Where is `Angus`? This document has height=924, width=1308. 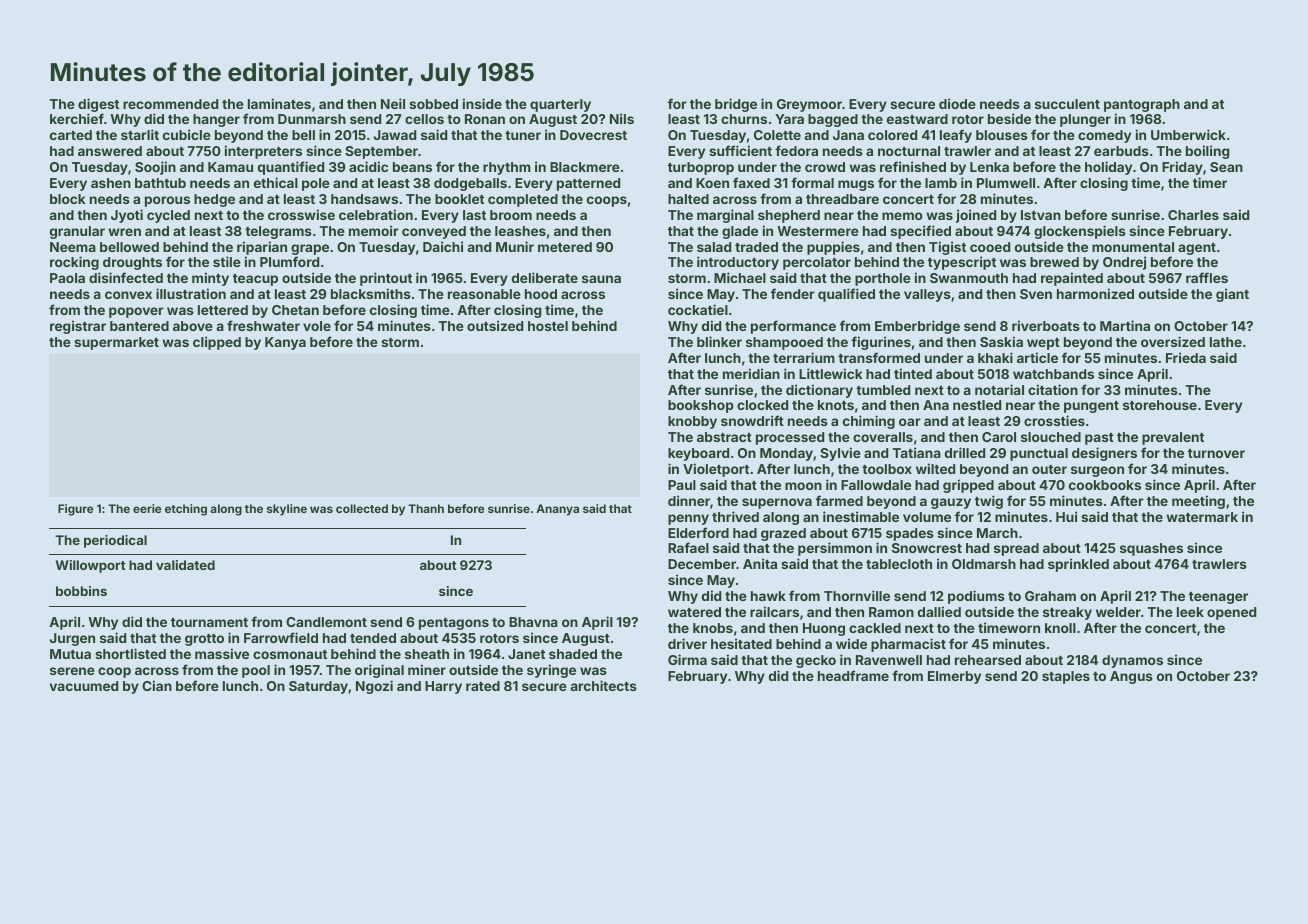 Angus is located at coordinates (1131, 677).
